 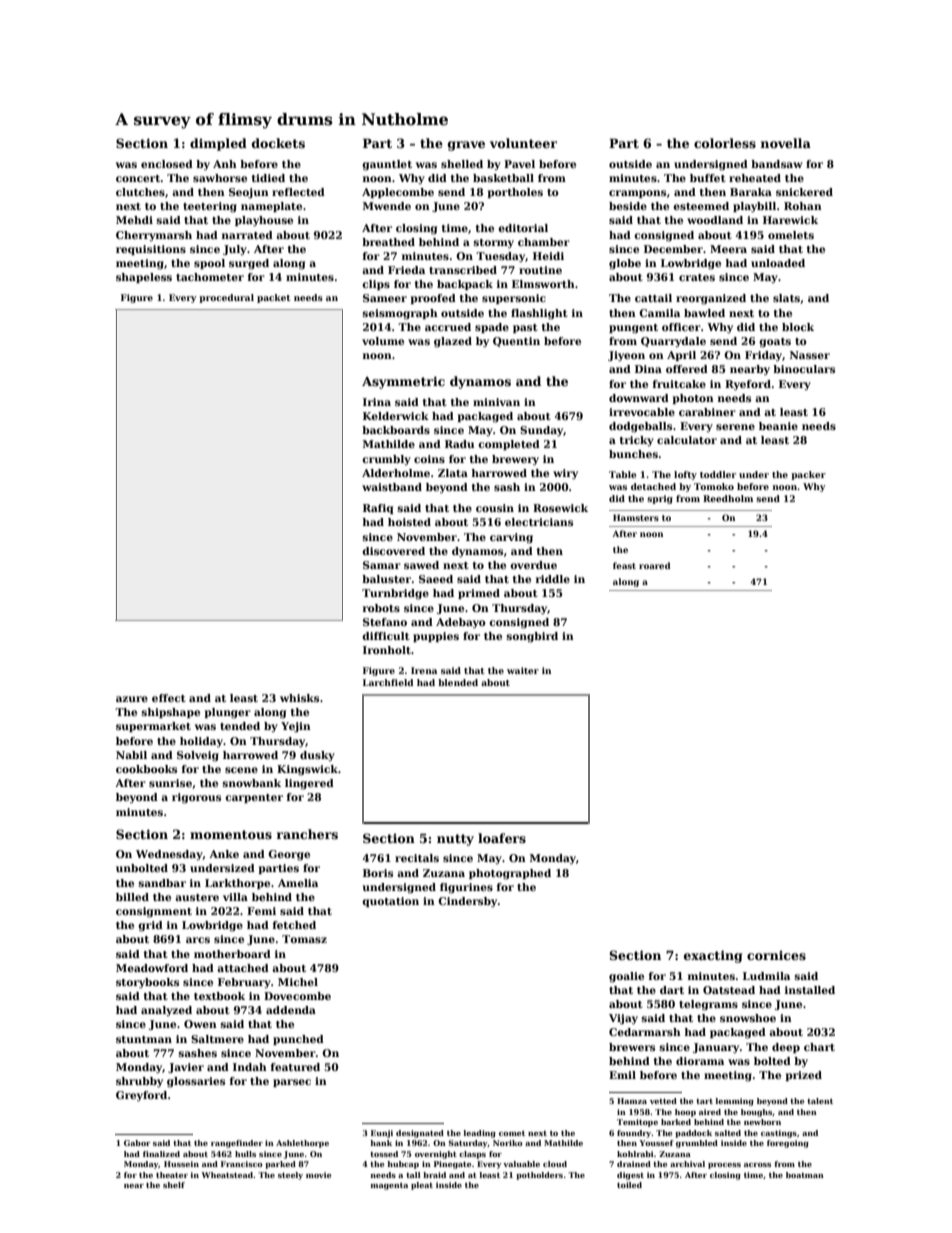 What do you see at coordinates (459, 444) in the page?
I see `Radu` at bounding box center [459, 444].
